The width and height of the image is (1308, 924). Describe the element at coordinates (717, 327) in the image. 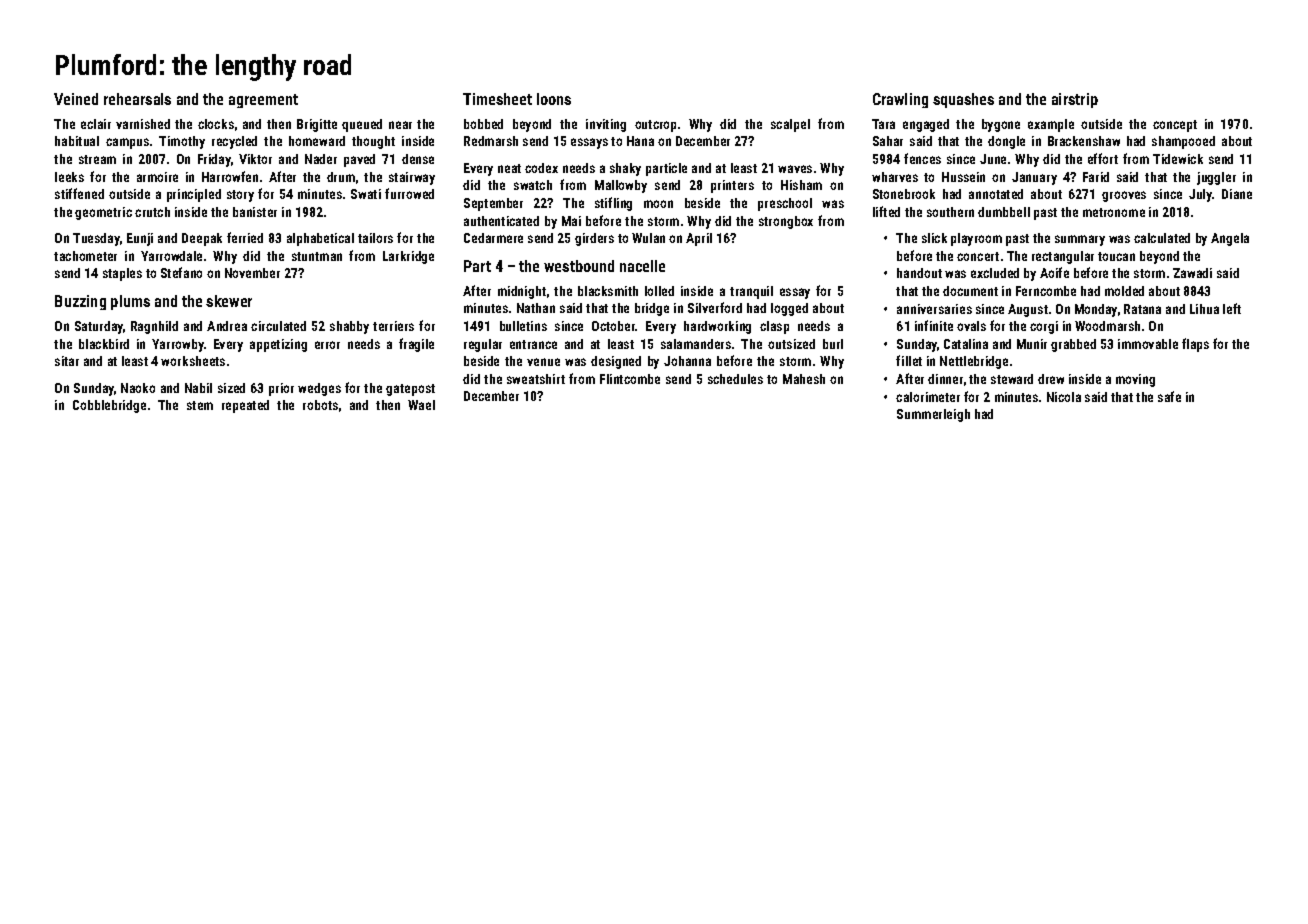

I see `hardworking` at that location.
